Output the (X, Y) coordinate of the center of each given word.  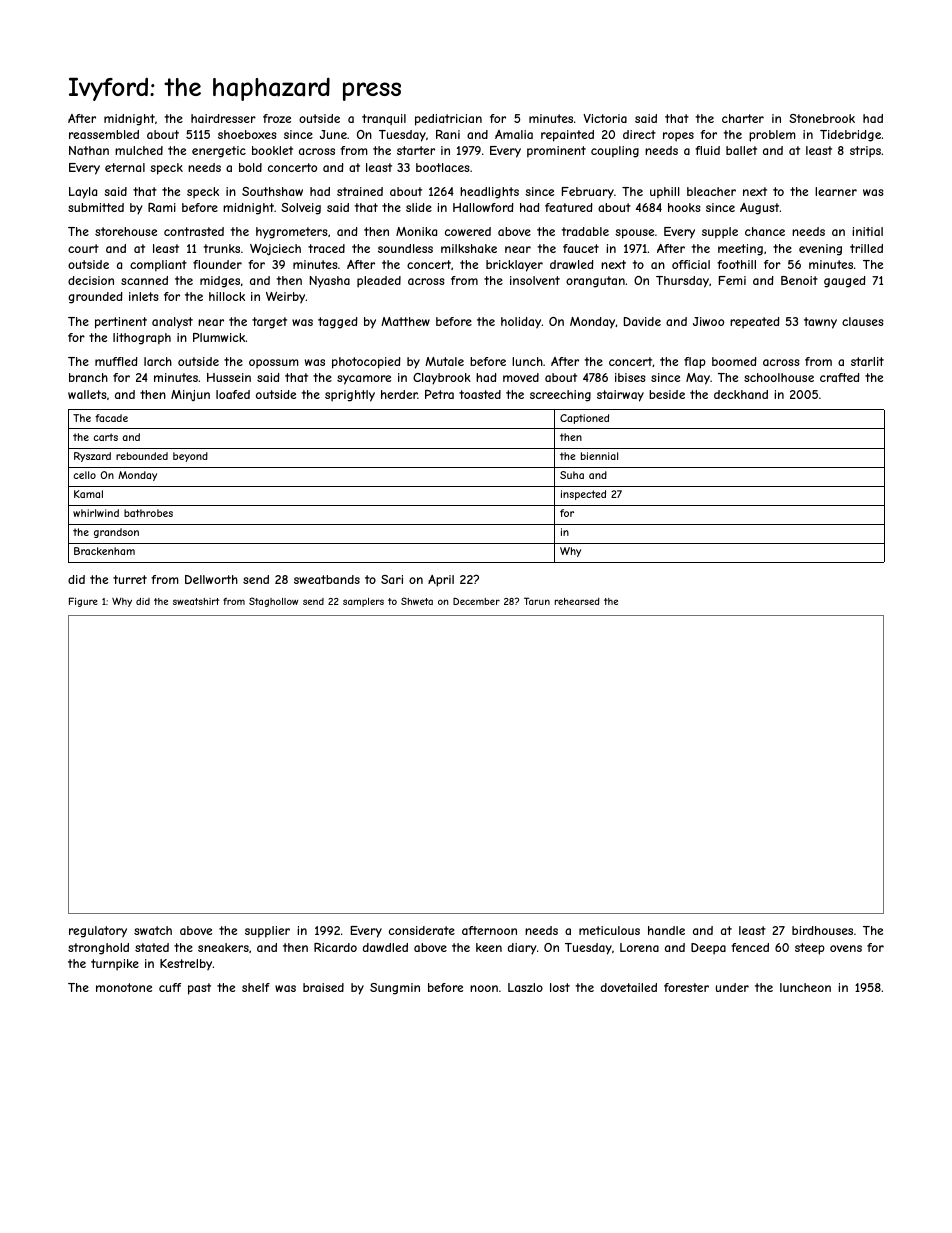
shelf (256, 987)
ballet (741, 150)
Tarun (537, 601)
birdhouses (822, 930)
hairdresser (223, 118)
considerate (422, 930)
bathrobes (148, 513)
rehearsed (577, 601)
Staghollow (273, 602)
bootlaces (442, 167)
